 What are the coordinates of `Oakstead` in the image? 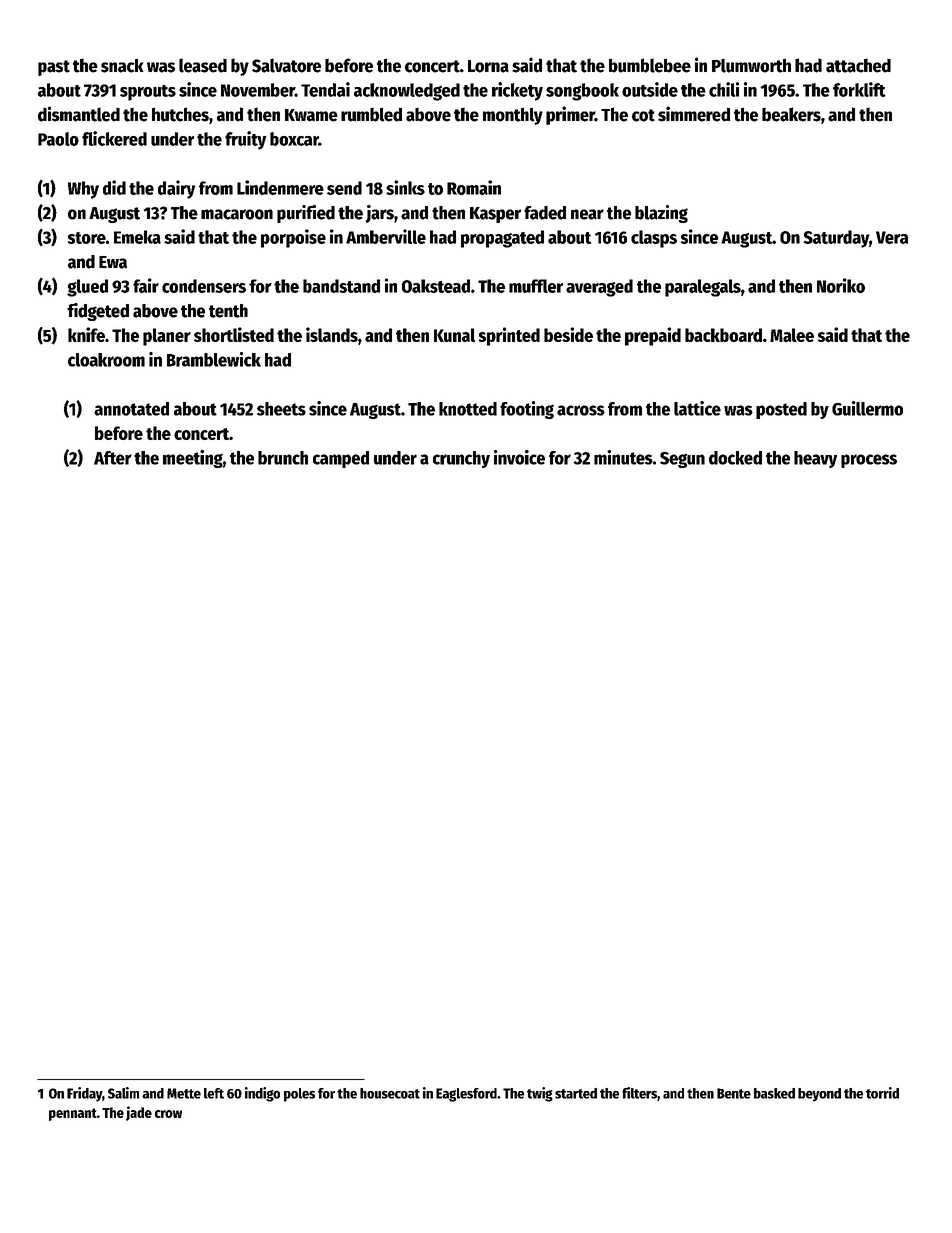 It's located at (436, 286).
